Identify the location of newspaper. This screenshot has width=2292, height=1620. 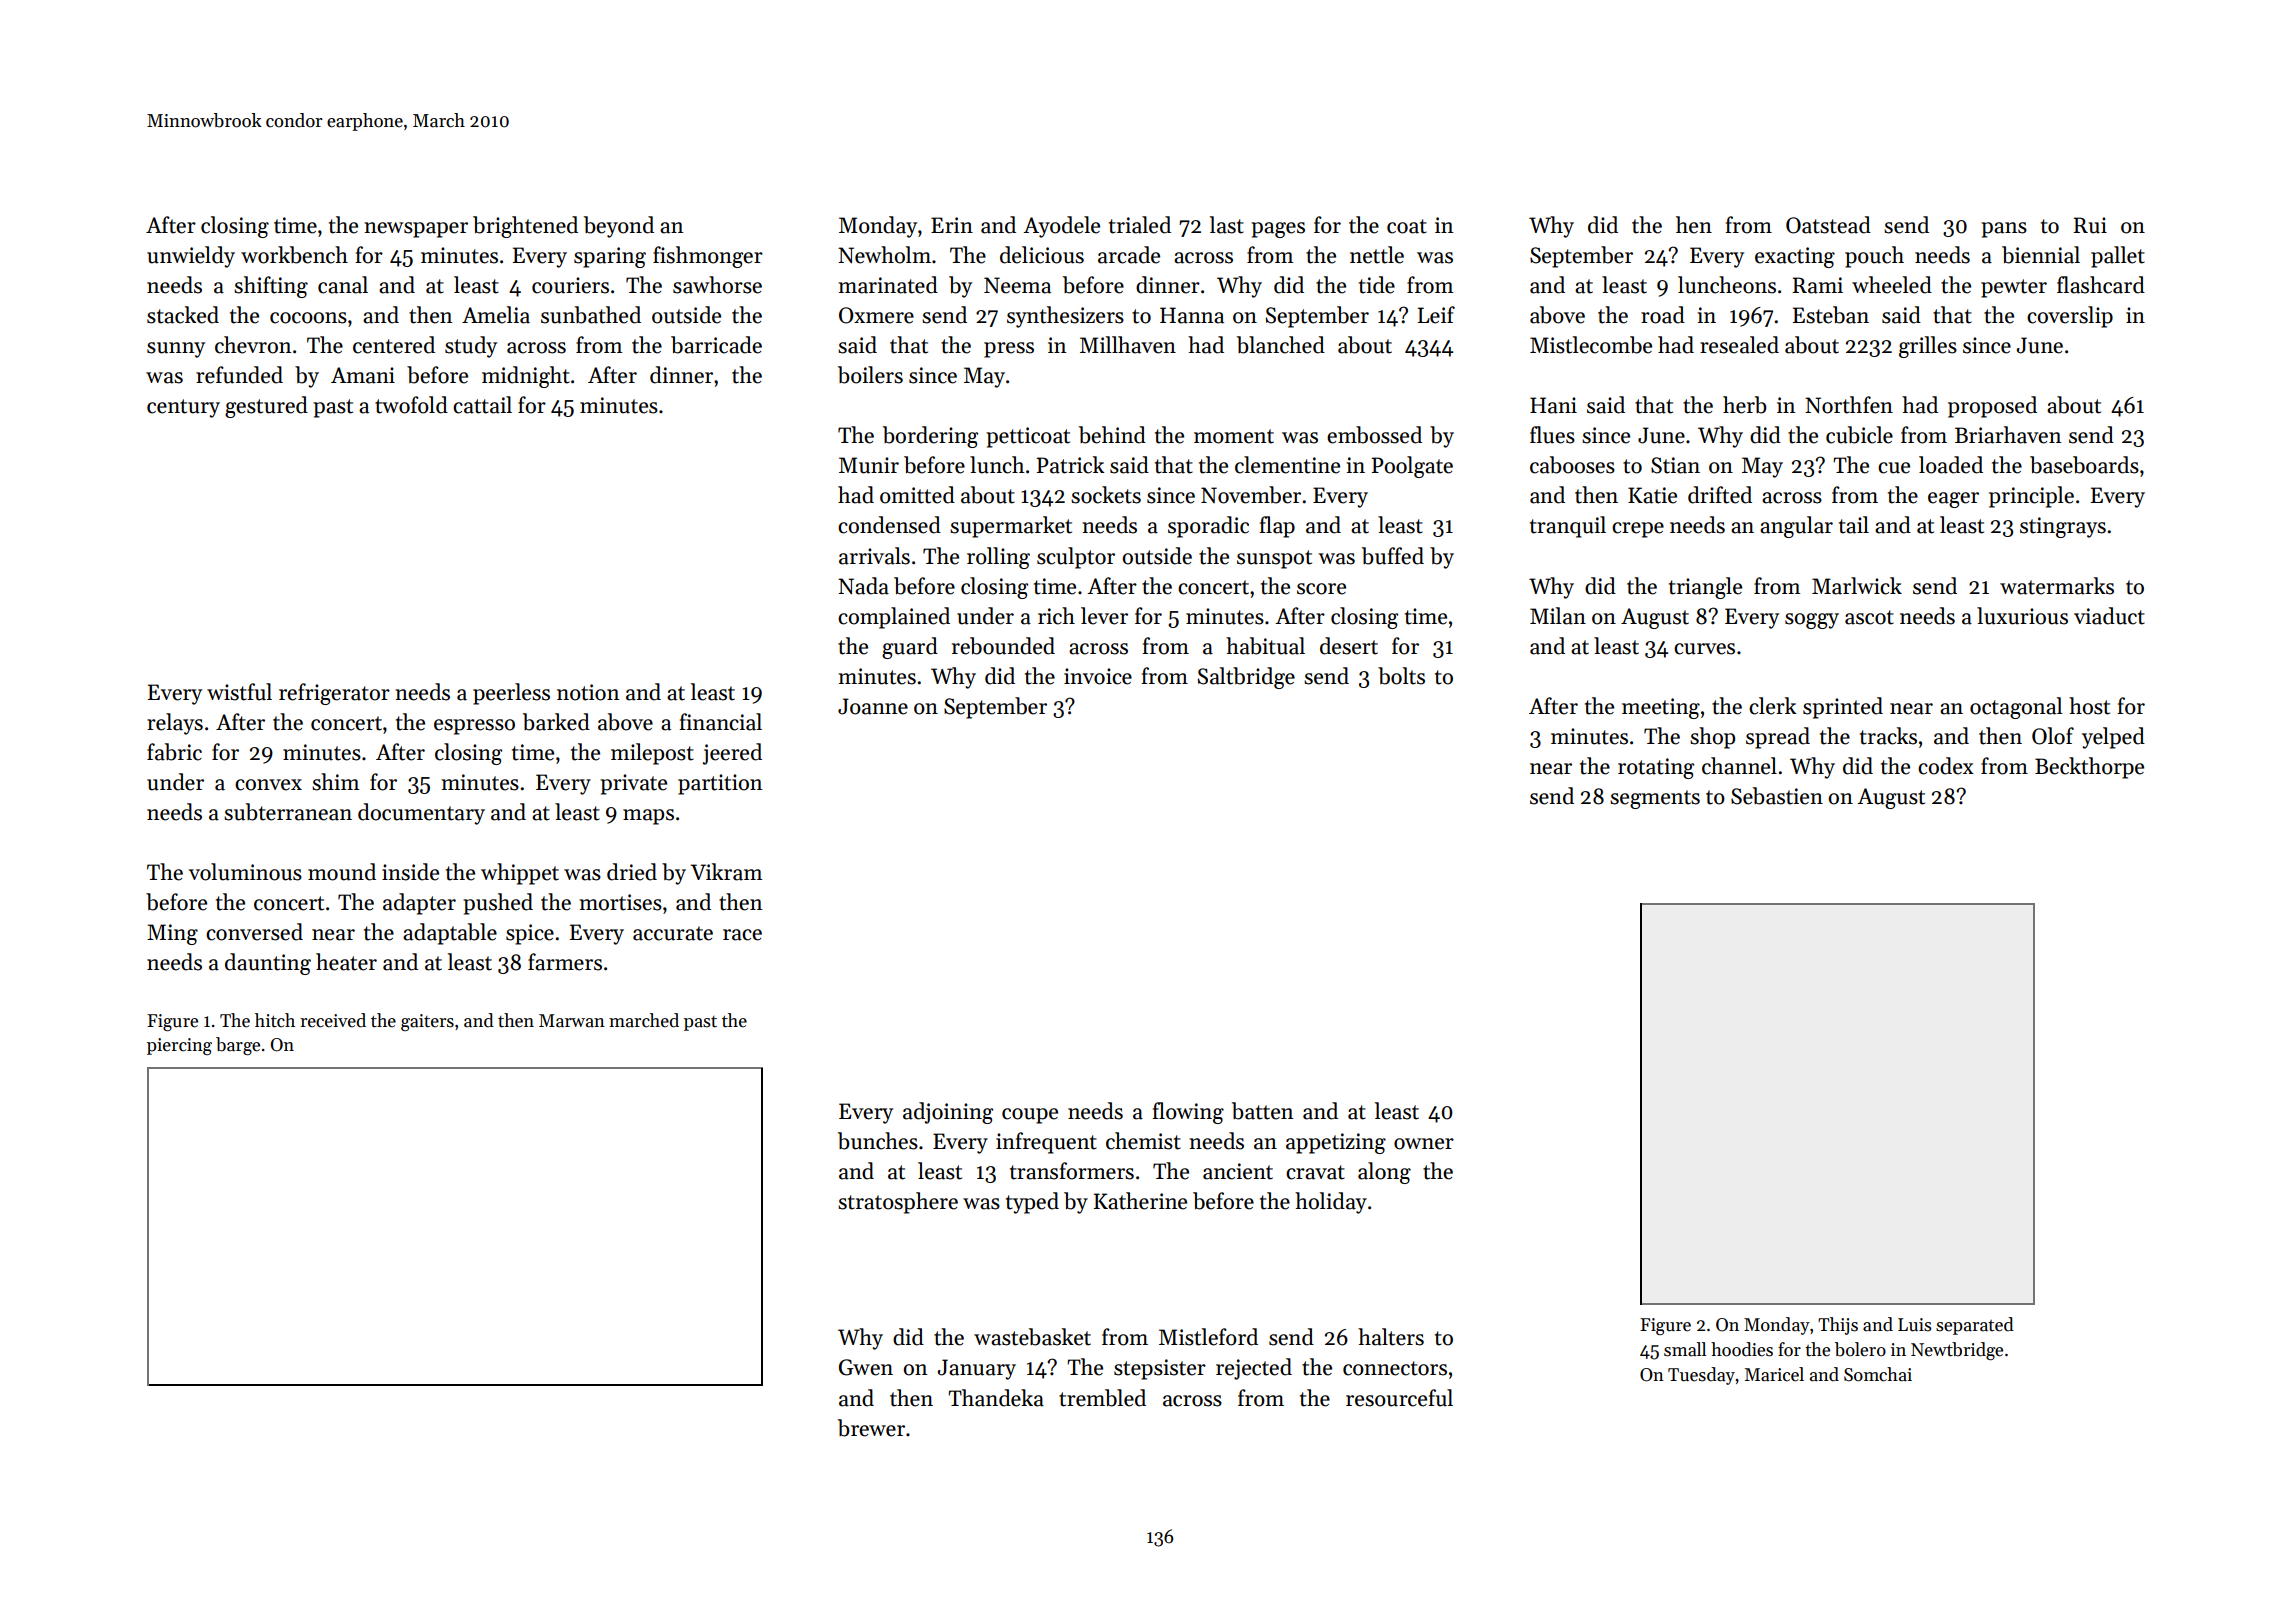
(416, 230).
